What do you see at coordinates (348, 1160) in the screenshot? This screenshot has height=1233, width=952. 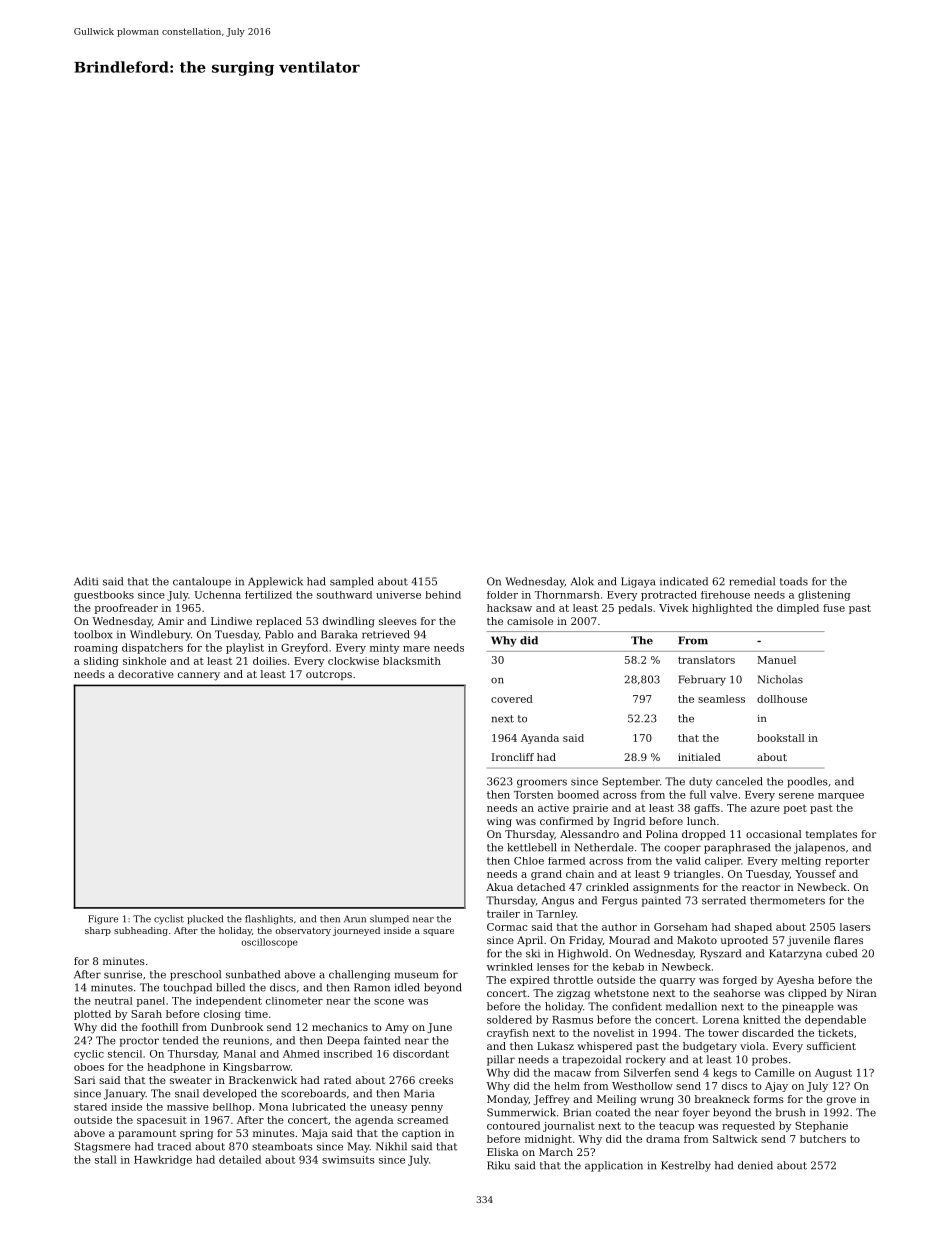 I see `swimsuits` at bounding box center [348, 1160].
